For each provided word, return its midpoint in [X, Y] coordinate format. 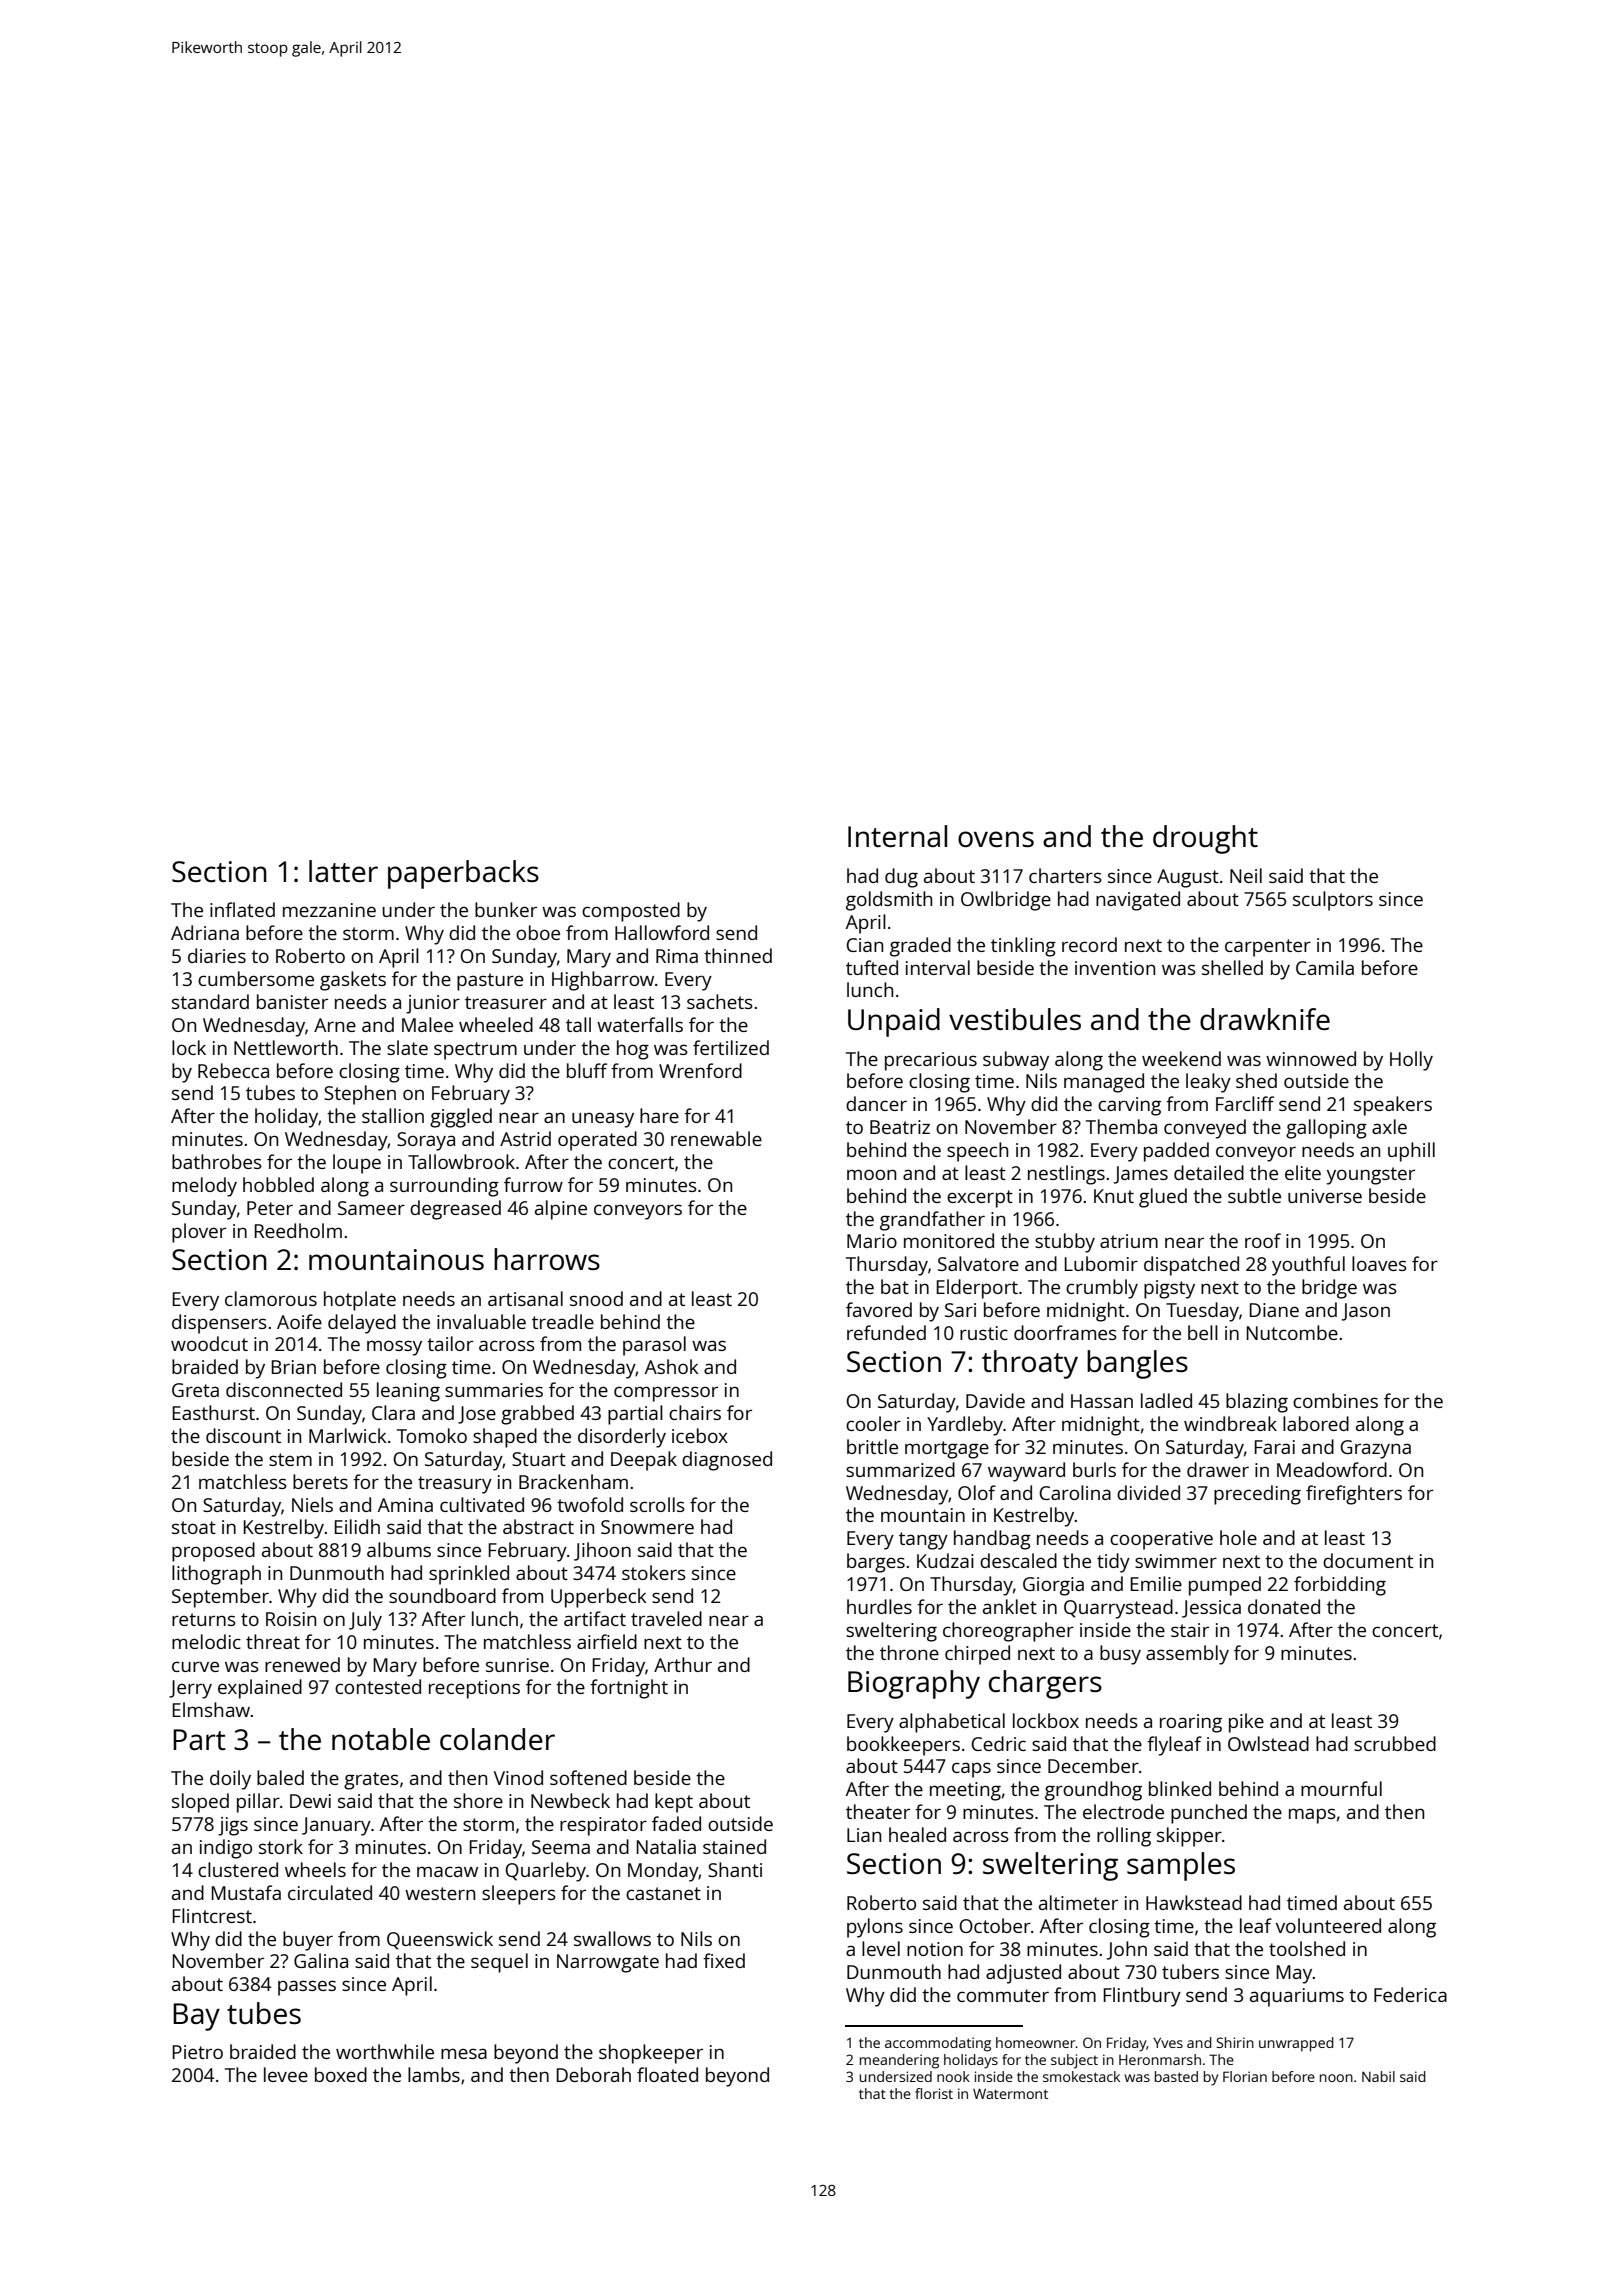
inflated [242, 909]
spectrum [475, 1051]
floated [667, 2074]
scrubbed [1395, 1743]
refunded [886, 1332]
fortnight [629, 1689]
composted [631, 912]
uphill [1411, 1152]
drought [1205, 839]
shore [478, 1800]
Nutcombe [1292, 1332]
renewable [716, 1138]
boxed [341, 2074]
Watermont [1010, 2093]
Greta [195, 1390]
